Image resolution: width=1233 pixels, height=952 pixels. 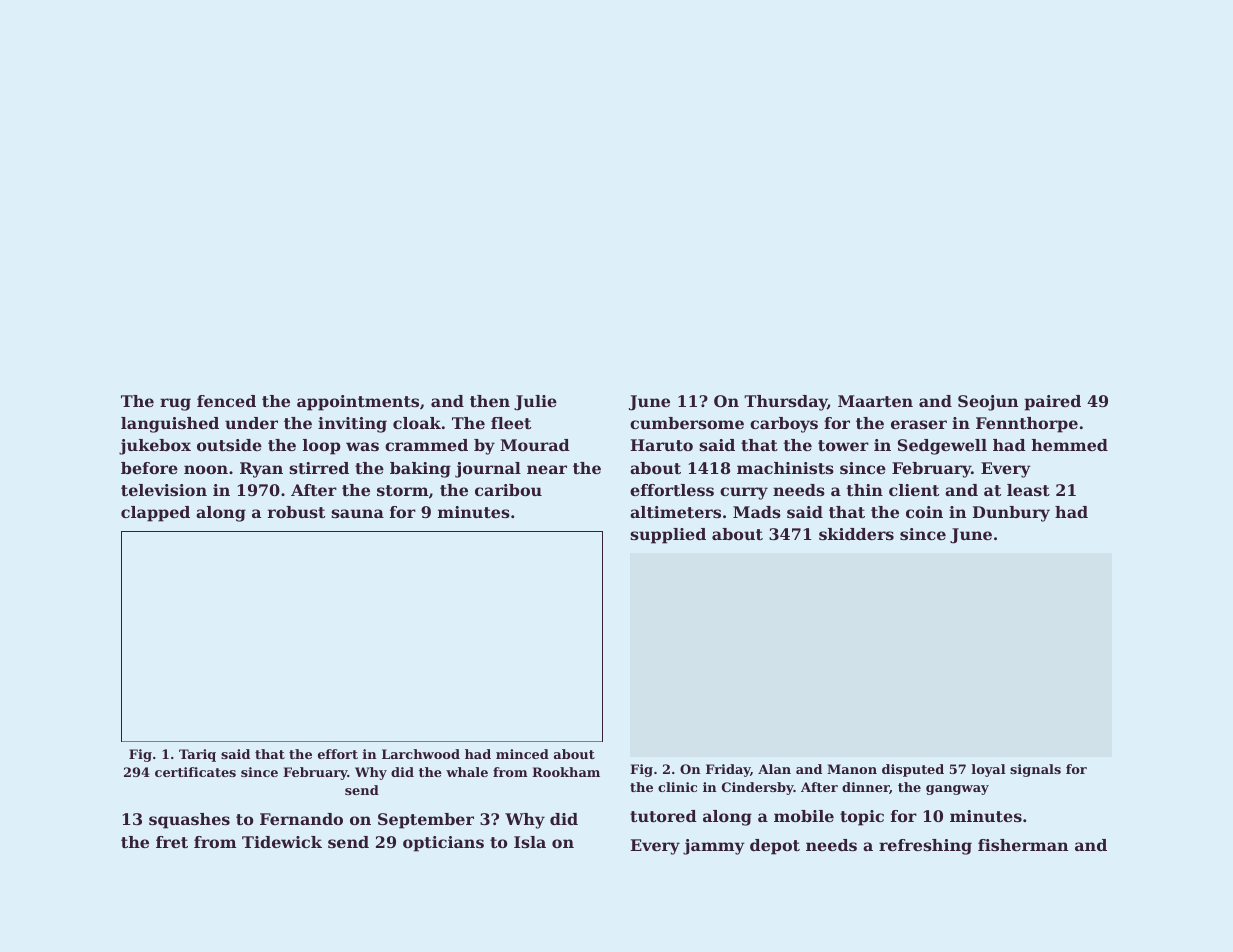 What do you see at coordinates (668, 536) in the page?
I see `supplied` at bounding box center [668, 536].
